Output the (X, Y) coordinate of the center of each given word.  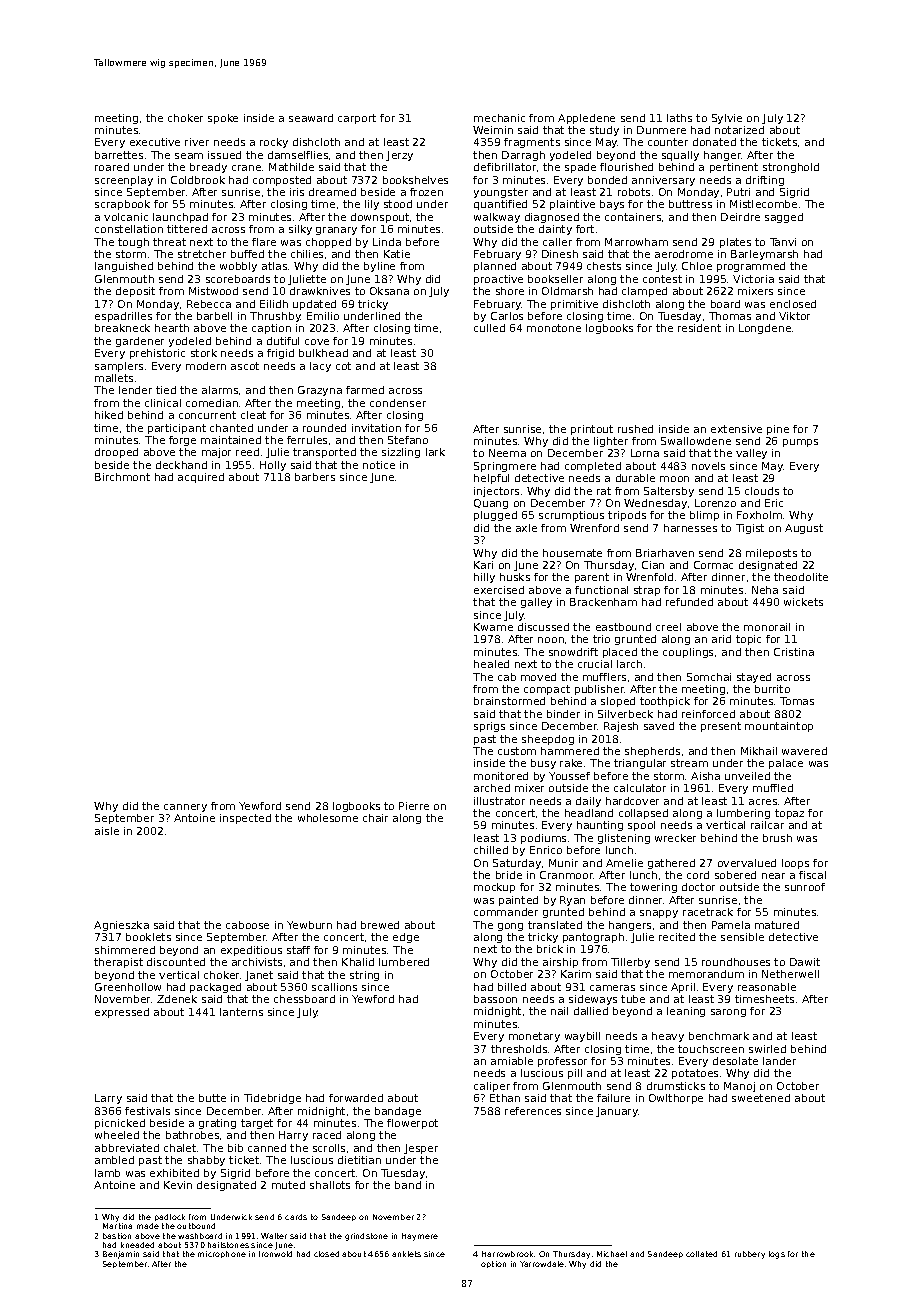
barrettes (119, 155)
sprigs (489, 727)
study (604, 131)
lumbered (404, 962)
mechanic (499, 118)
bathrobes (192, 1135)
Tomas (797, 701)
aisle (107, 831)
